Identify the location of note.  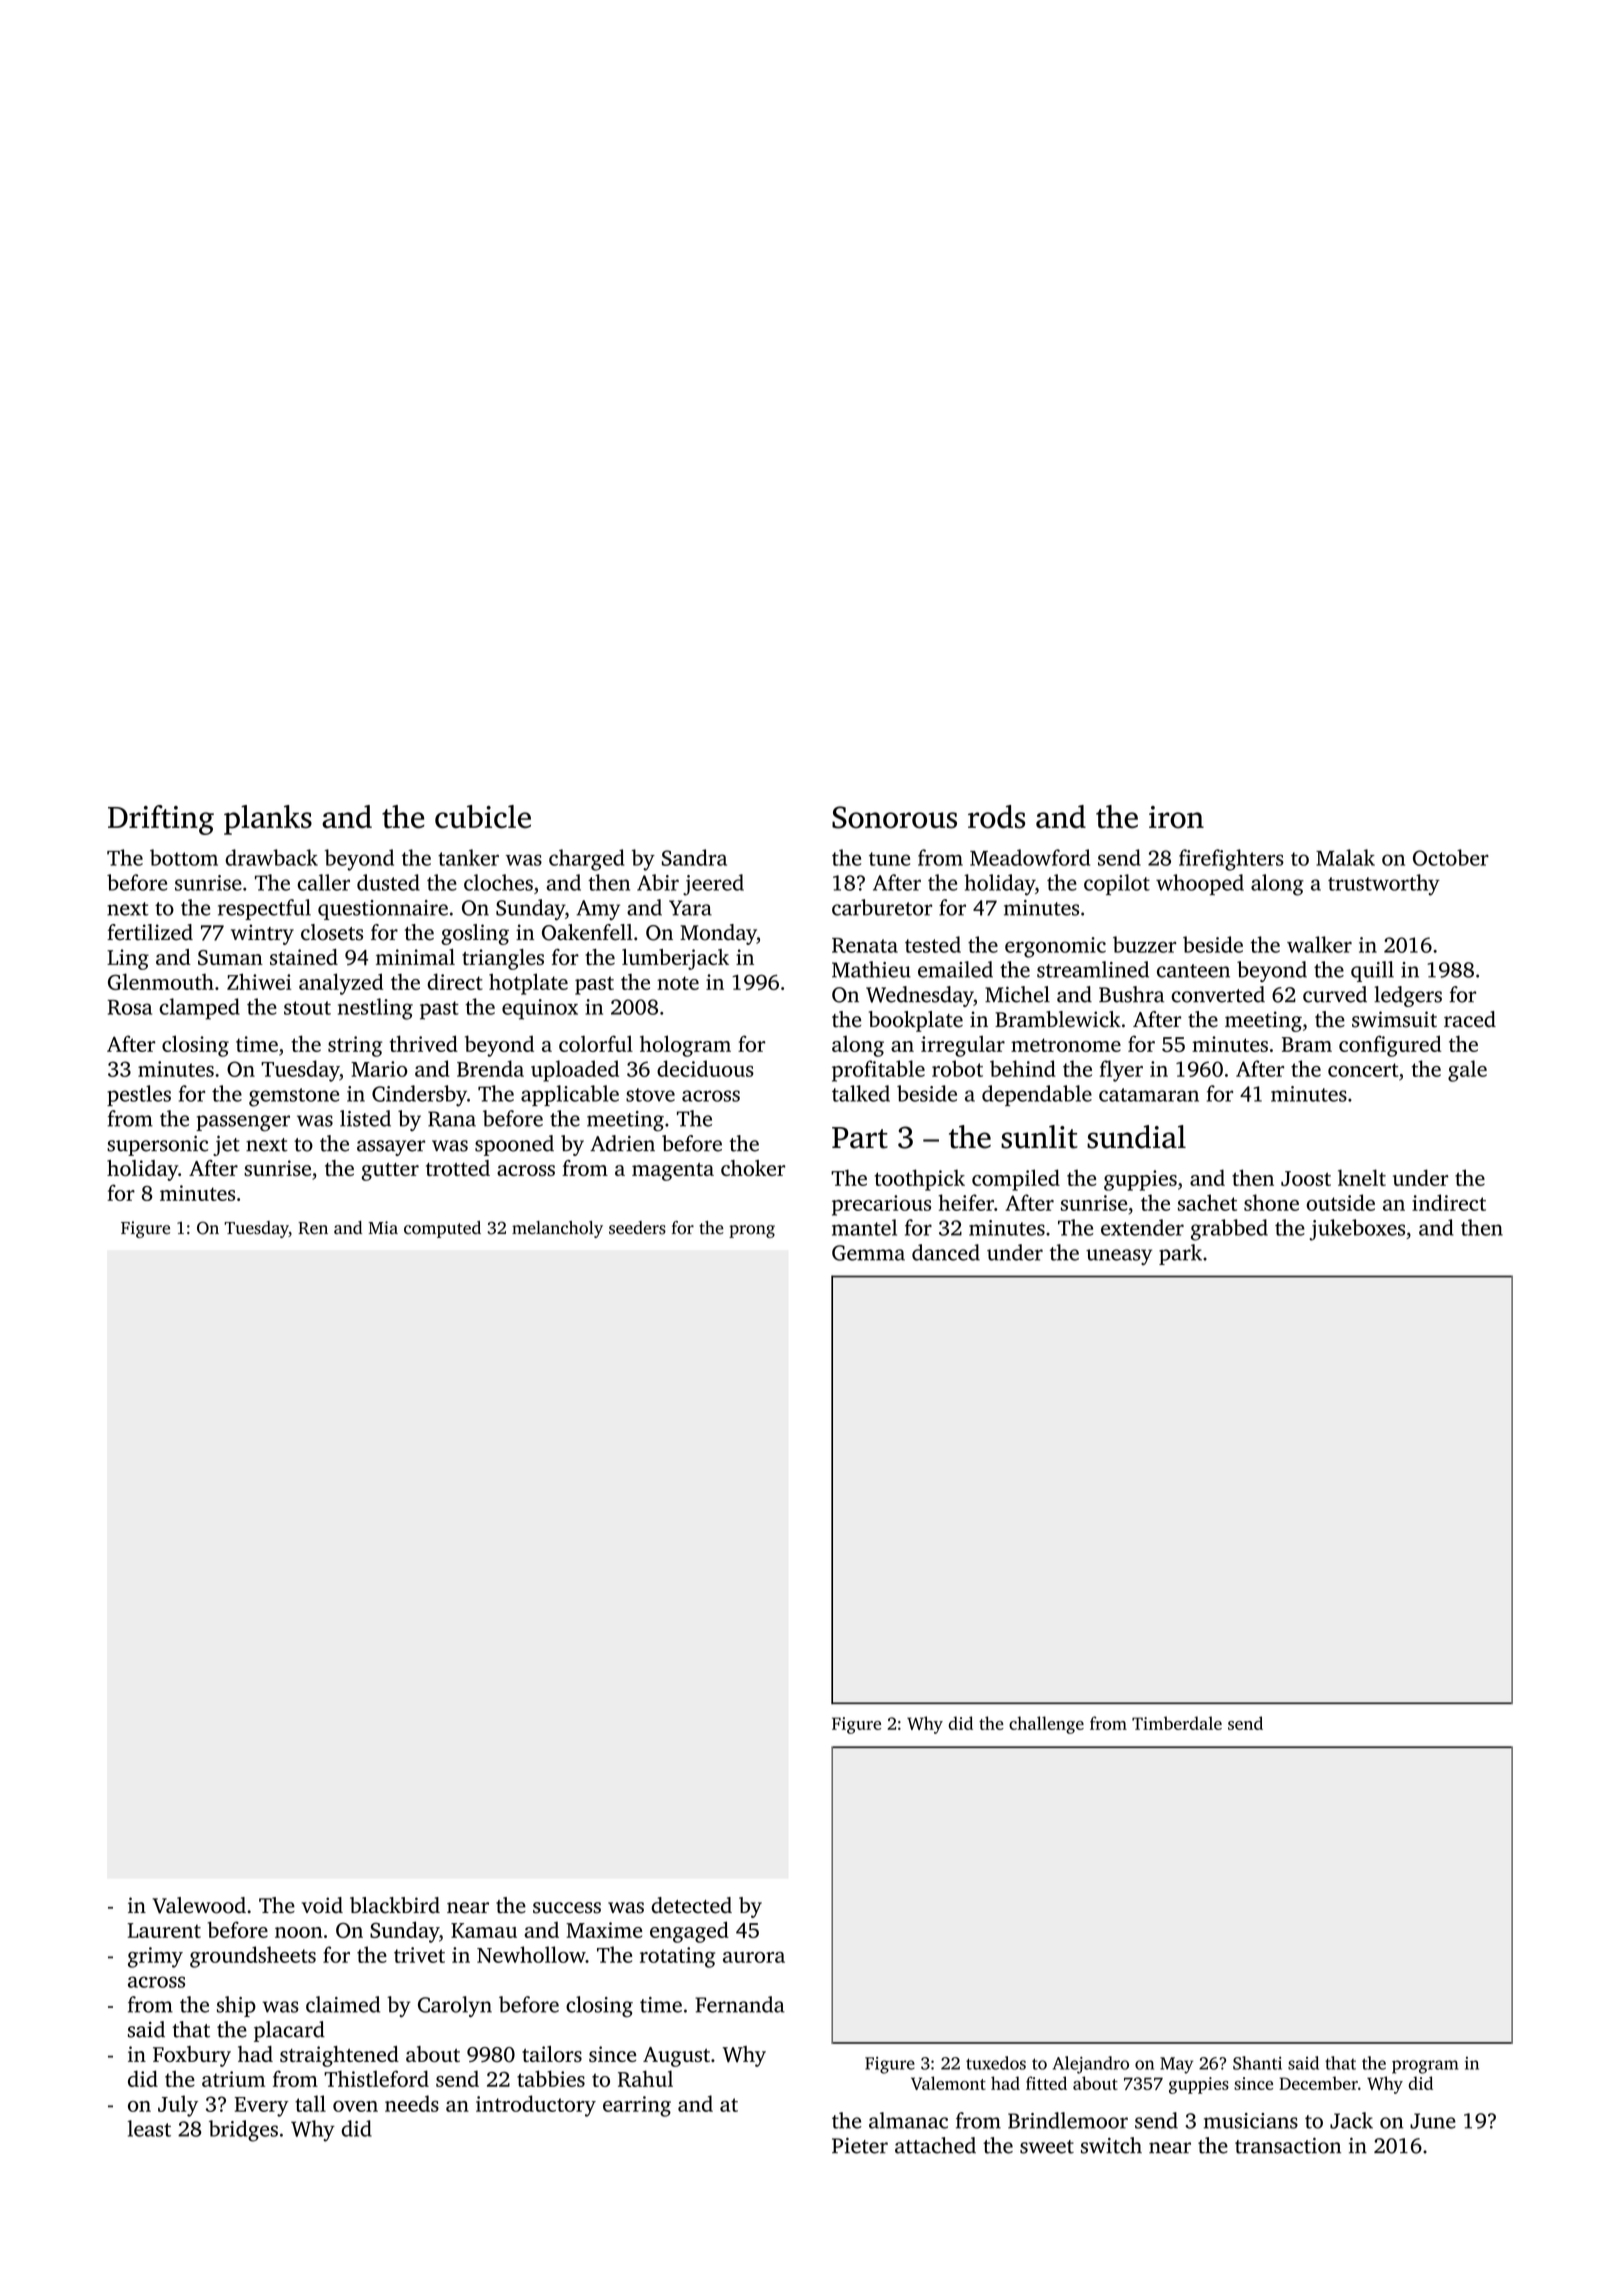
(678, 983).
